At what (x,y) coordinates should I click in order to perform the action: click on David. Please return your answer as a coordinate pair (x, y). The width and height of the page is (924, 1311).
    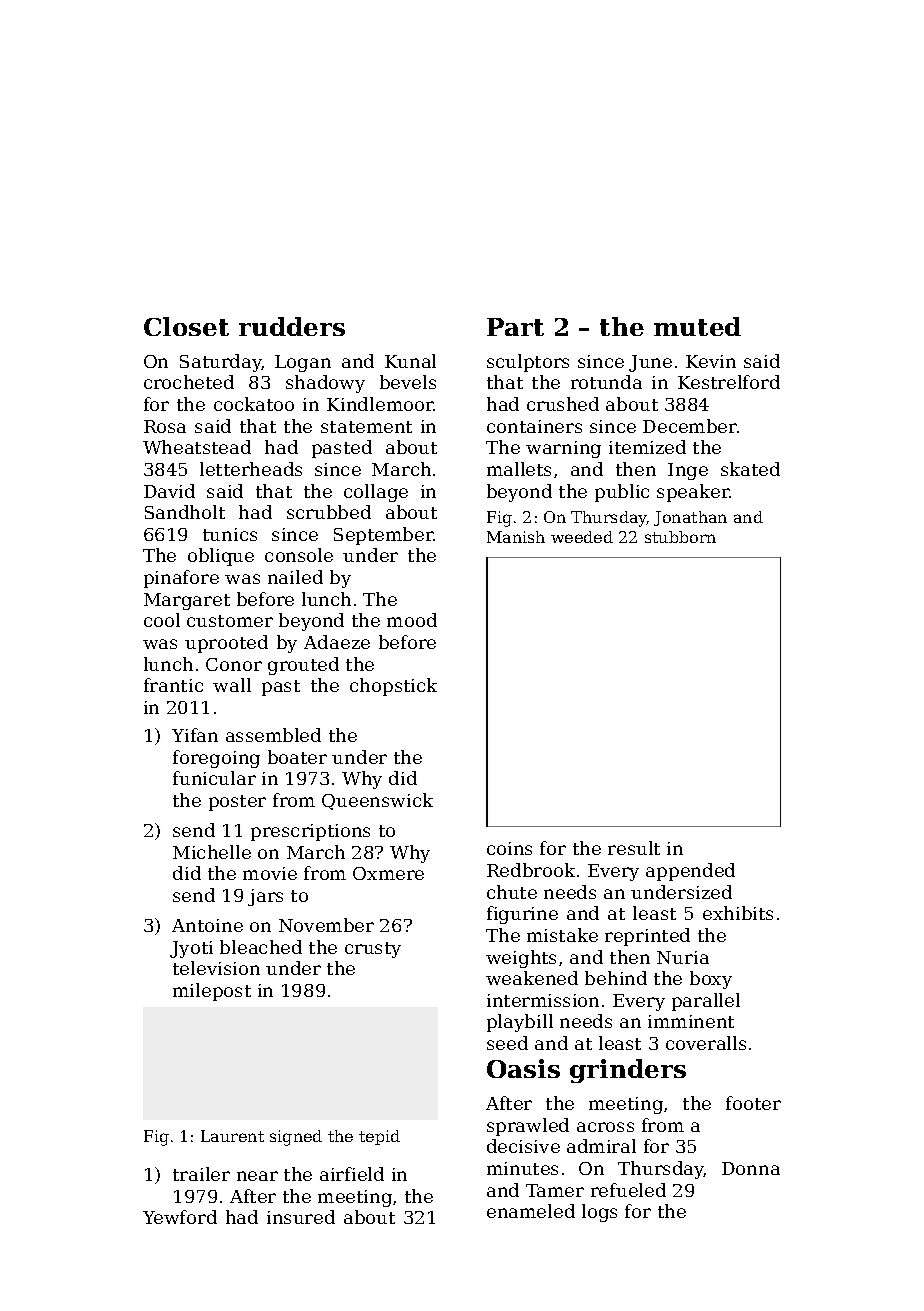
    Looking at the image, I should click on (169, 491).
